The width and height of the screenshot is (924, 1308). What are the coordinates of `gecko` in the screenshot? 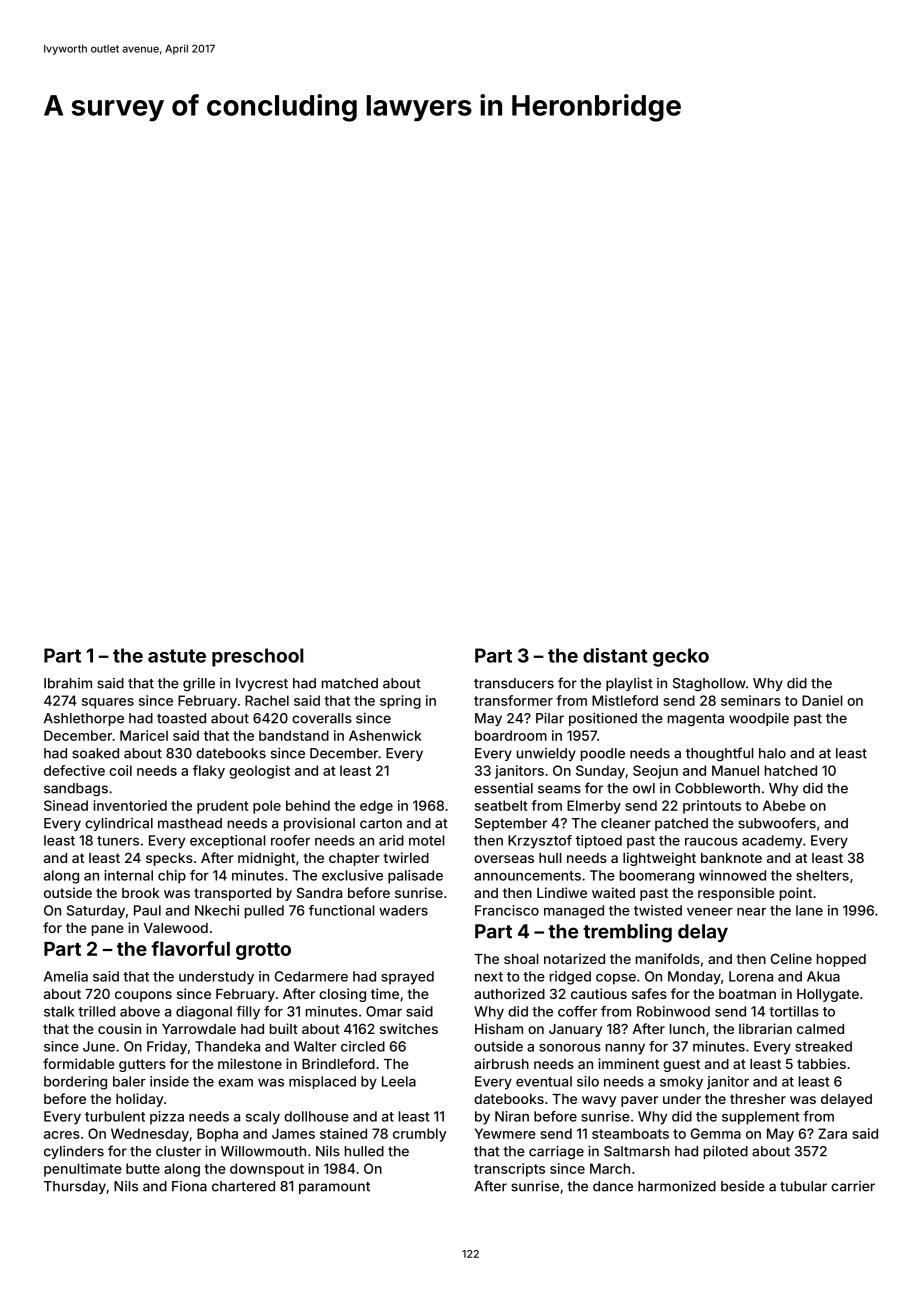 It's located at (681, 657).
